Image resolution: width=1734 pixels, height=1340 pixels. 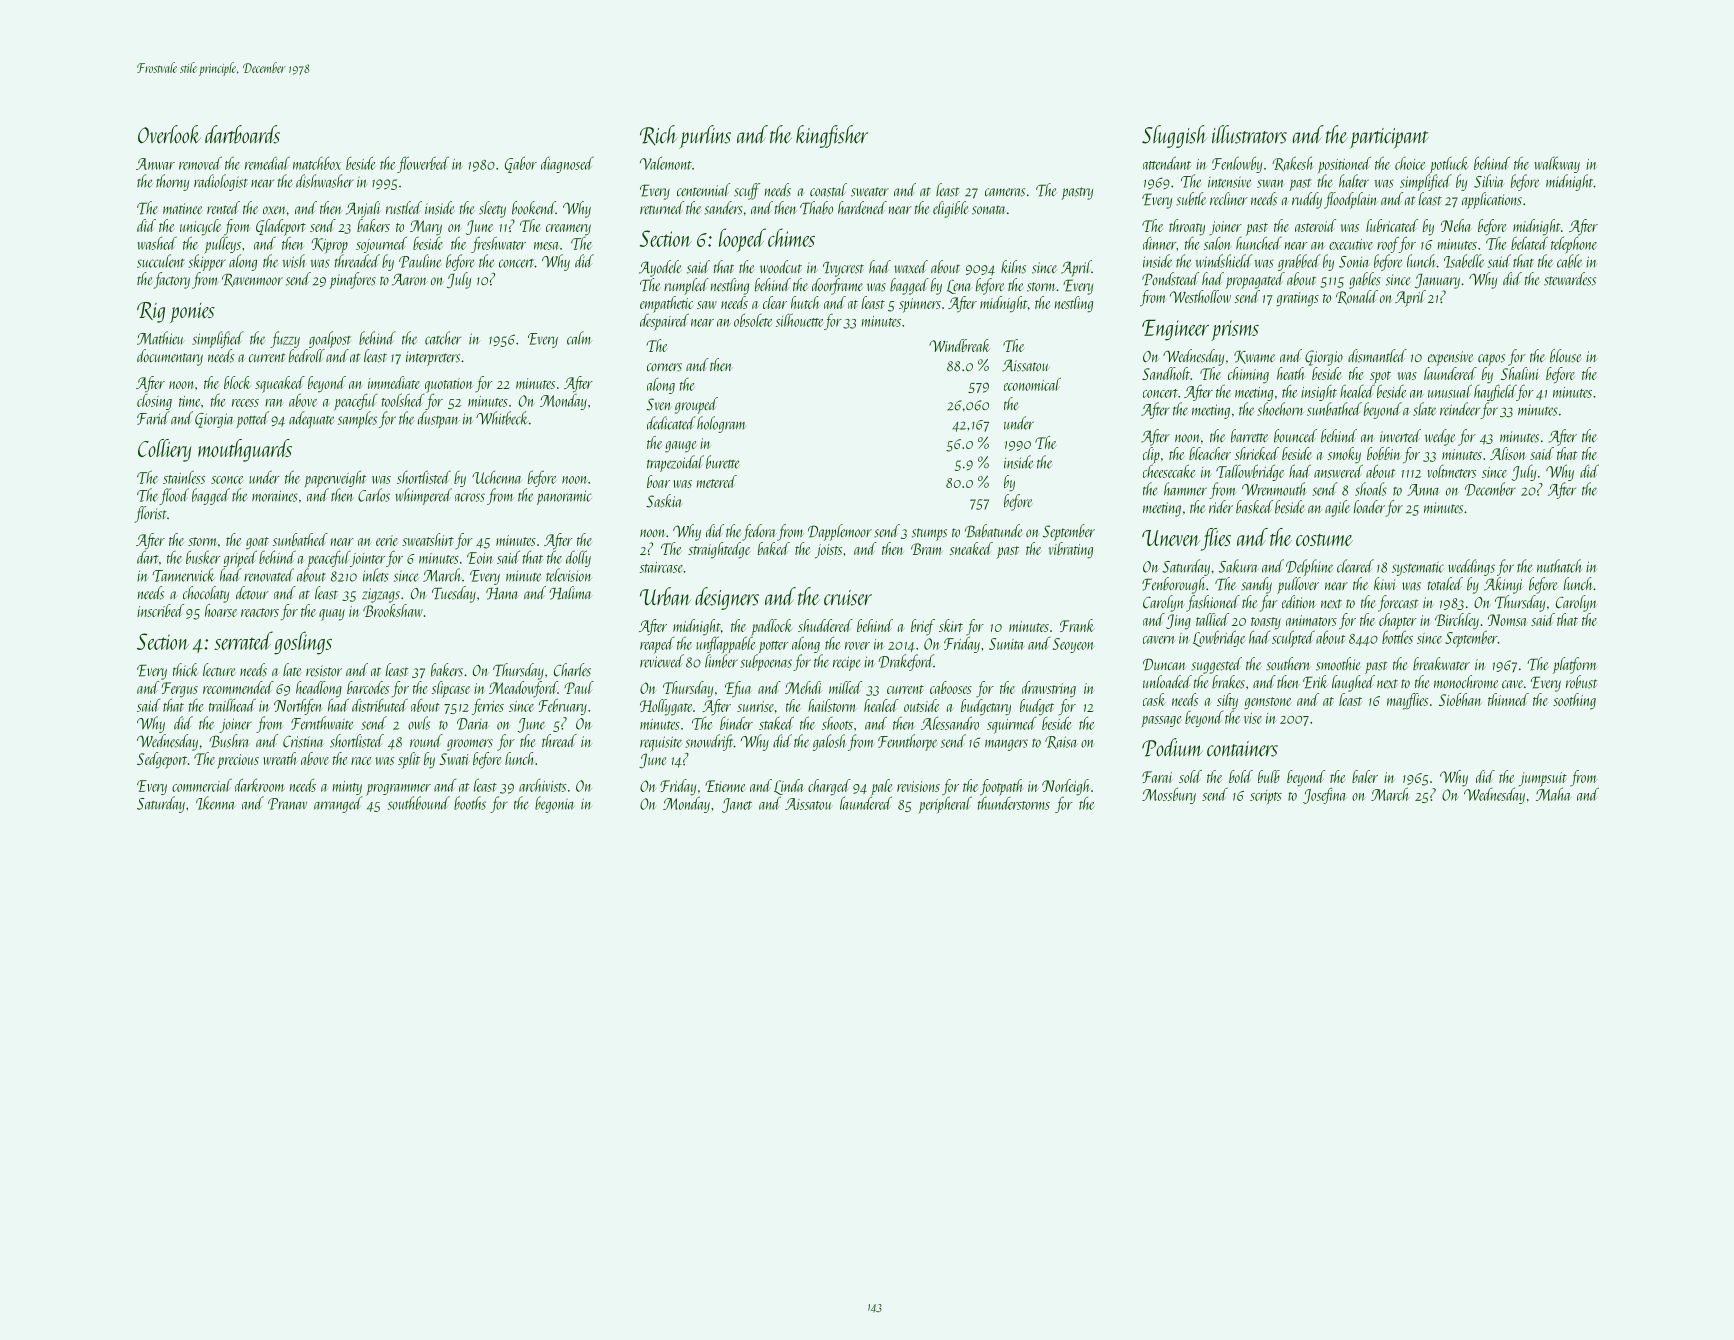 I want to click on waxed, so click(x=911, y=267).
